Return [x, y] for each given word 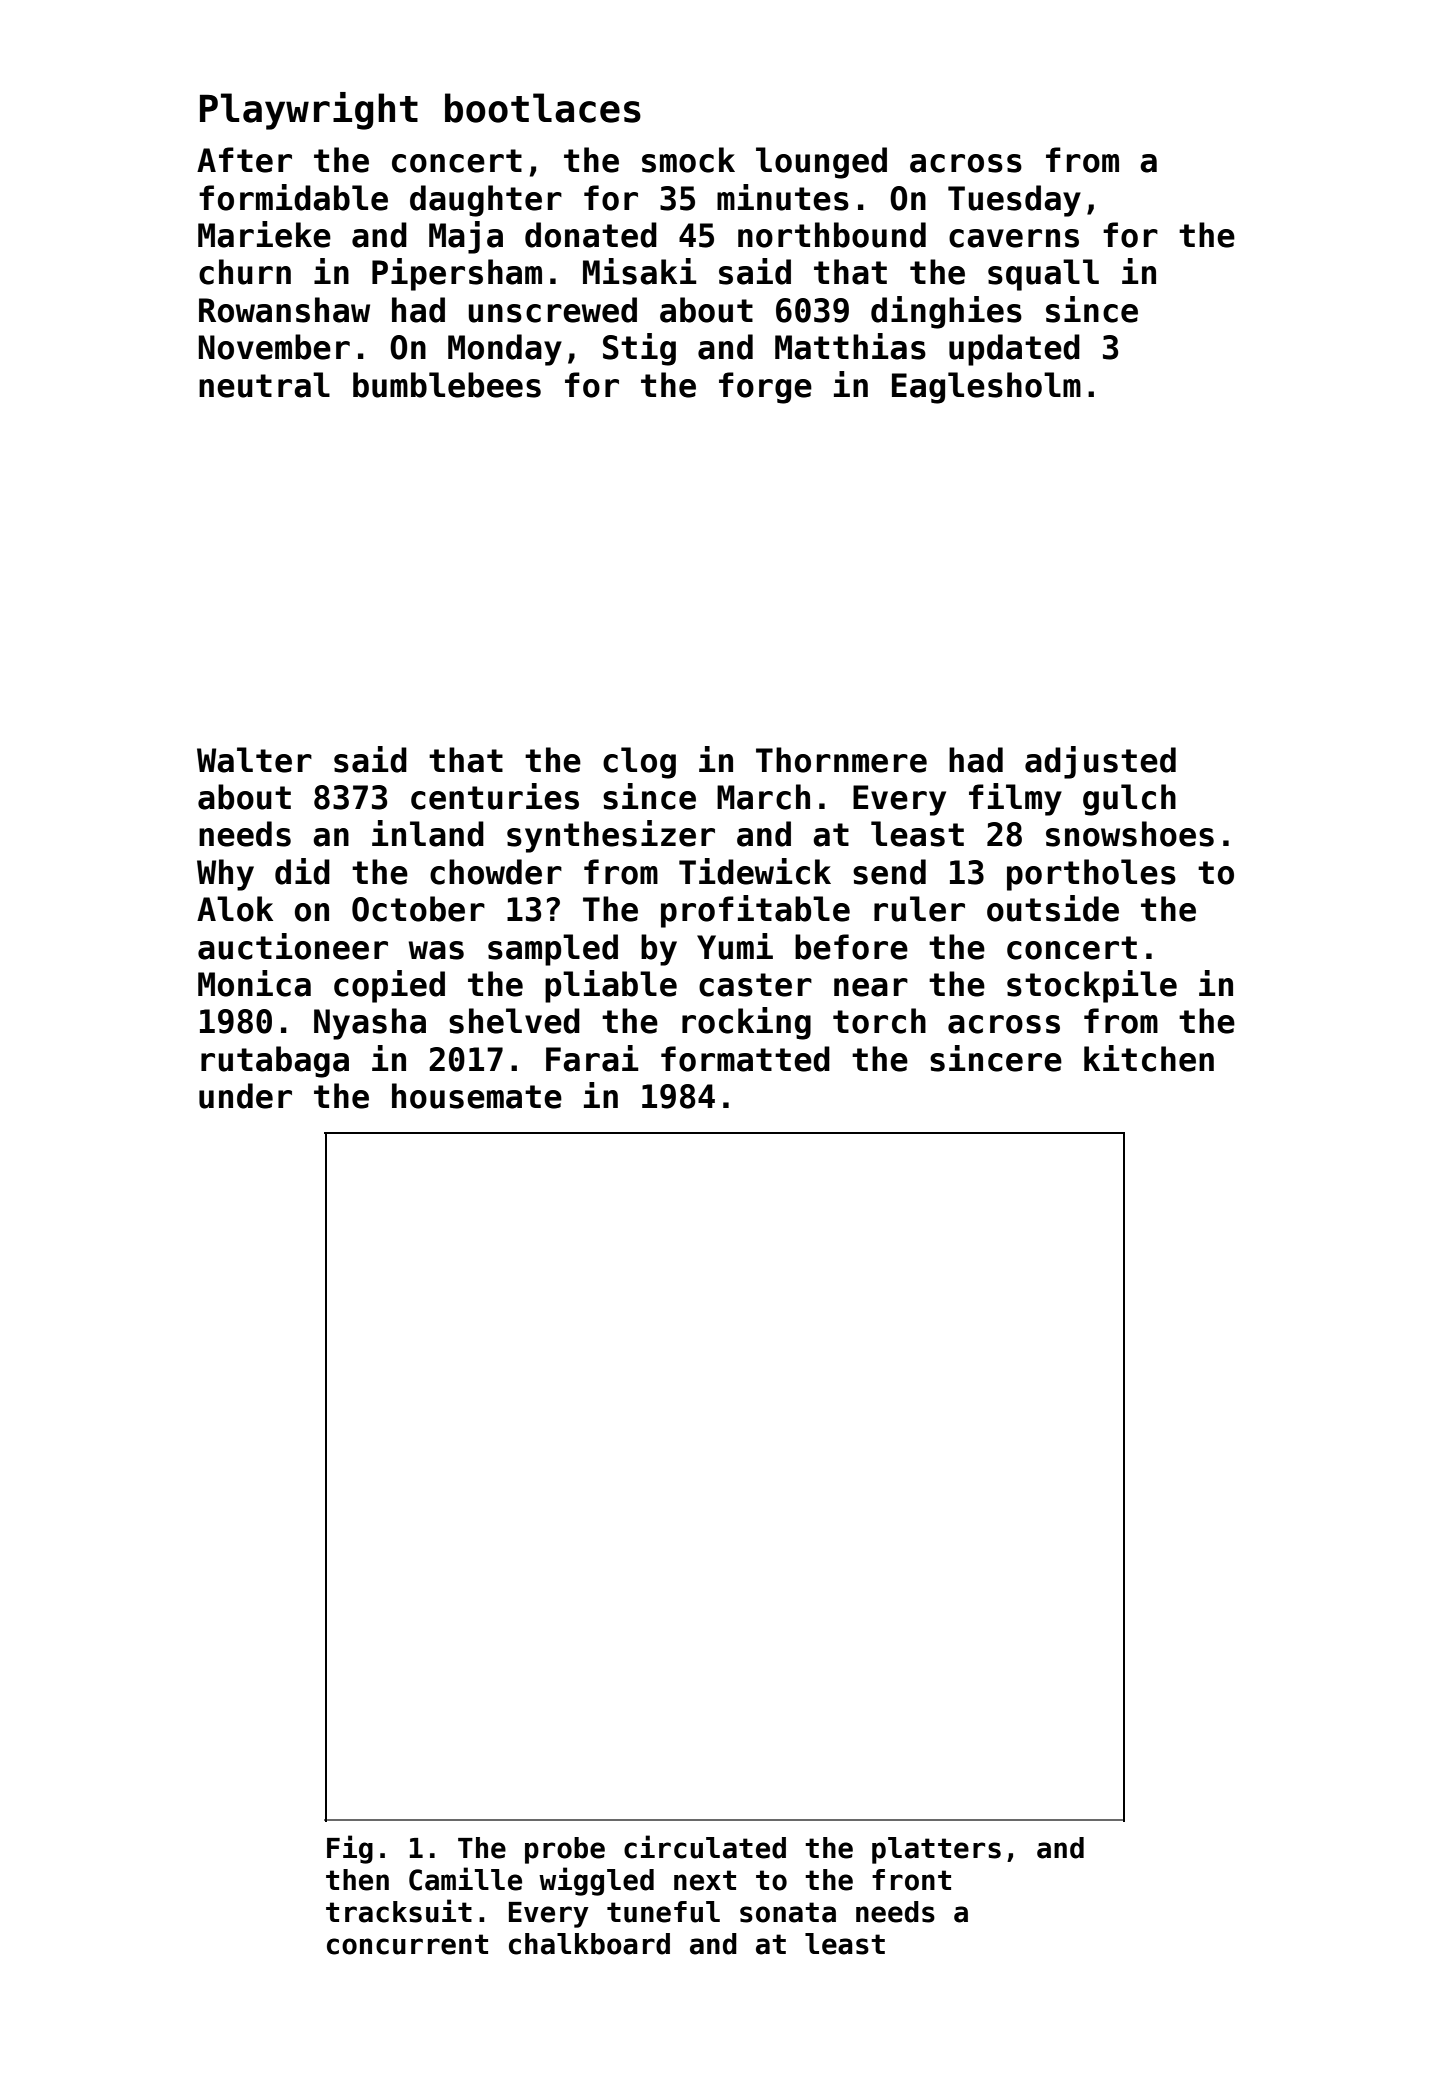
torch [879, 1021]
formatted [745, 1059]
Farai [592, 1058]
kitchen [1149, 1058]
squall [1043, 275]
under [245, 1096]
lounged [821, 163]
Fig [350, 1849]
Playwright [309, 111]
